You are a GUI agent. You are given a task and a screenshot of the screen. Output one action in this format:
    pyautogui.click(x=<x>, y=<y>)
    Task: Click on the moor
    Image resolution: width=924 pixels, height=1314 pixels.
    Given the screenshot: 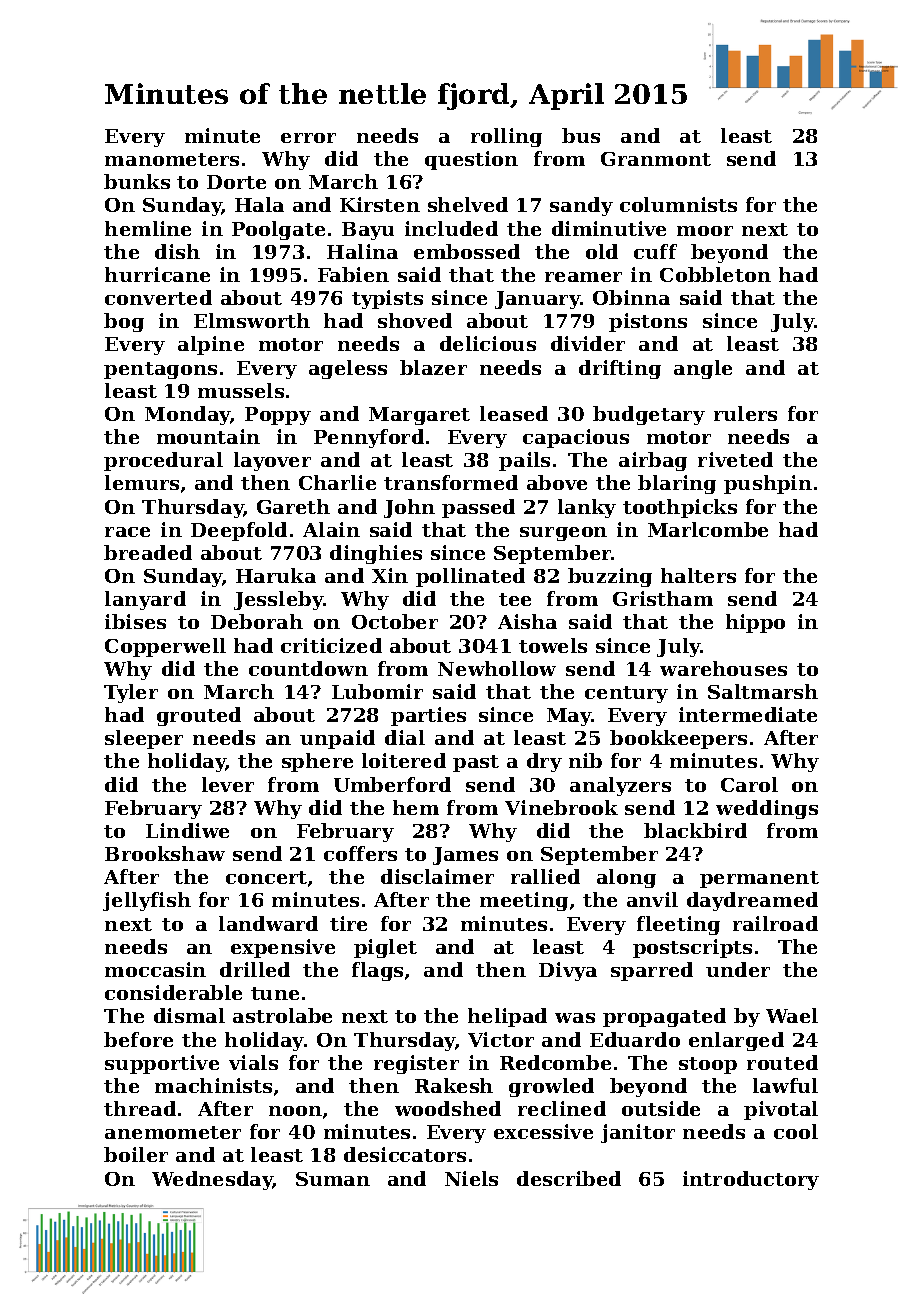 What is the action you would take?
    pyautogui.click(x=705, y=231)
